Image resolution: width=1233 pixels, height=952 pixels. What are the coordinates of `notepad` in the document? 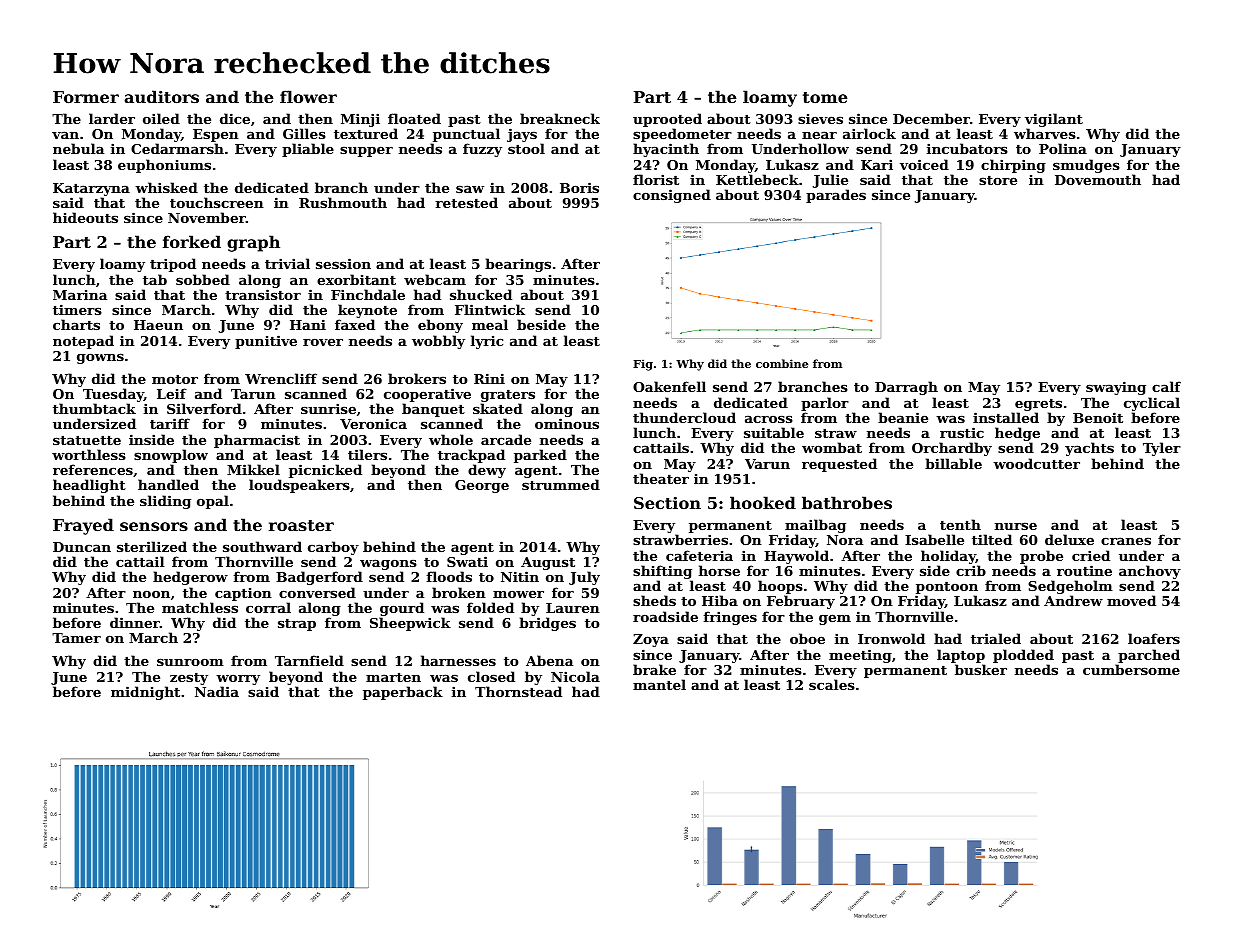 It's located at (83, 342).
